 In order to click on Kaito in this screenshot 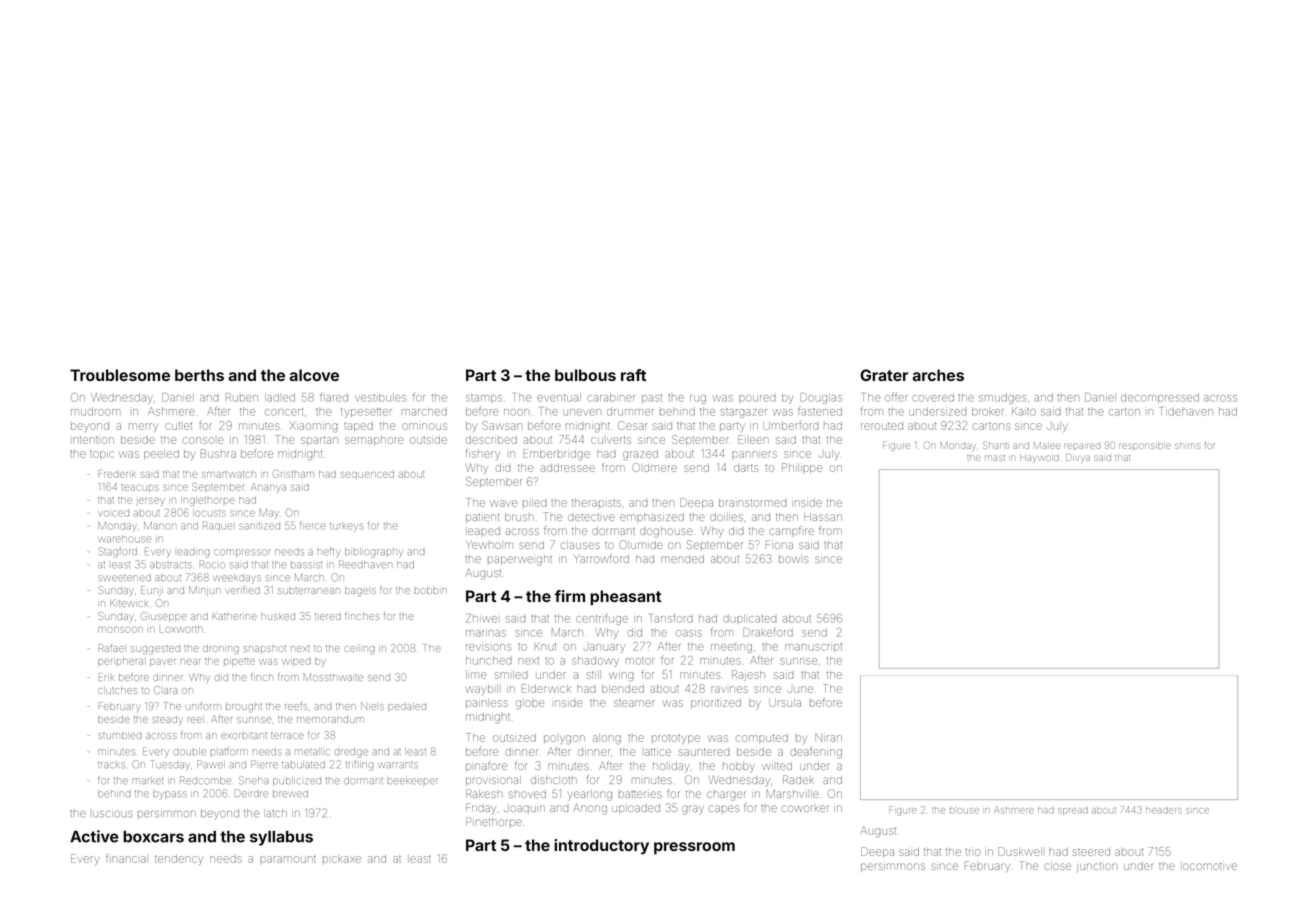, I will do `click(1024, 411)`.
